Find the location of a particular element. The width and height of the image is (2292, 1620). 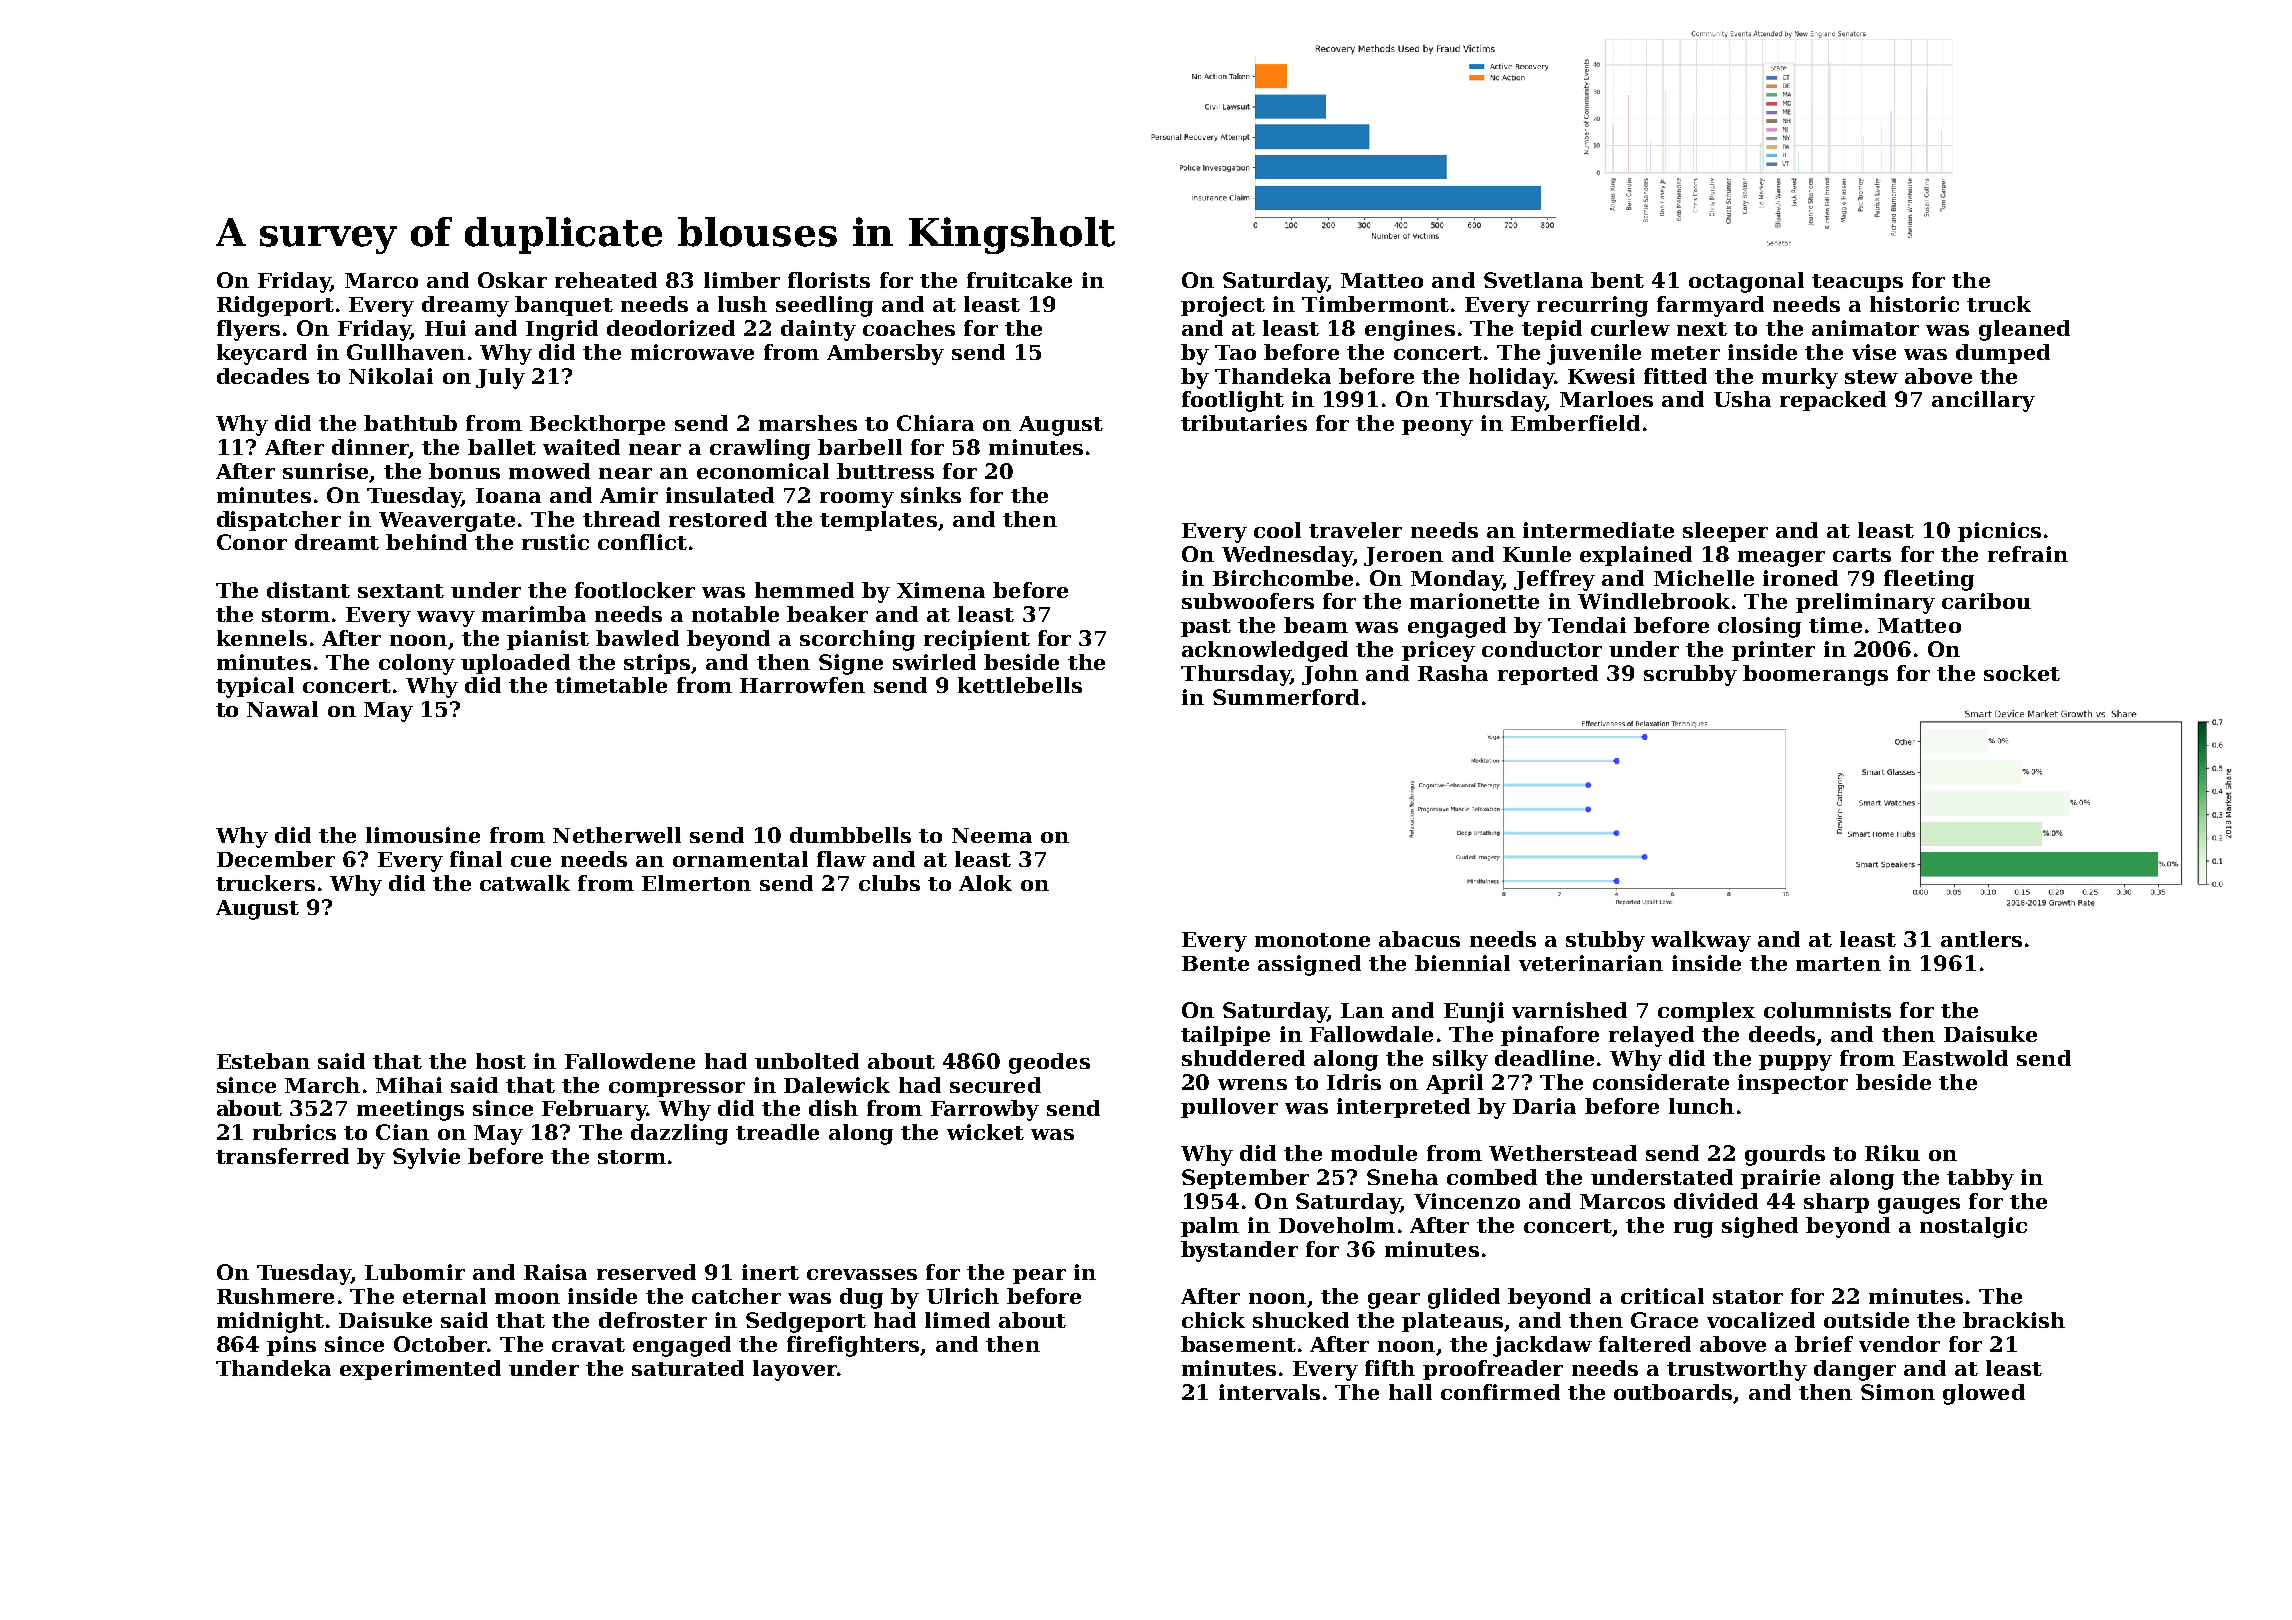

marimba is located at coordinates (534, 614).
